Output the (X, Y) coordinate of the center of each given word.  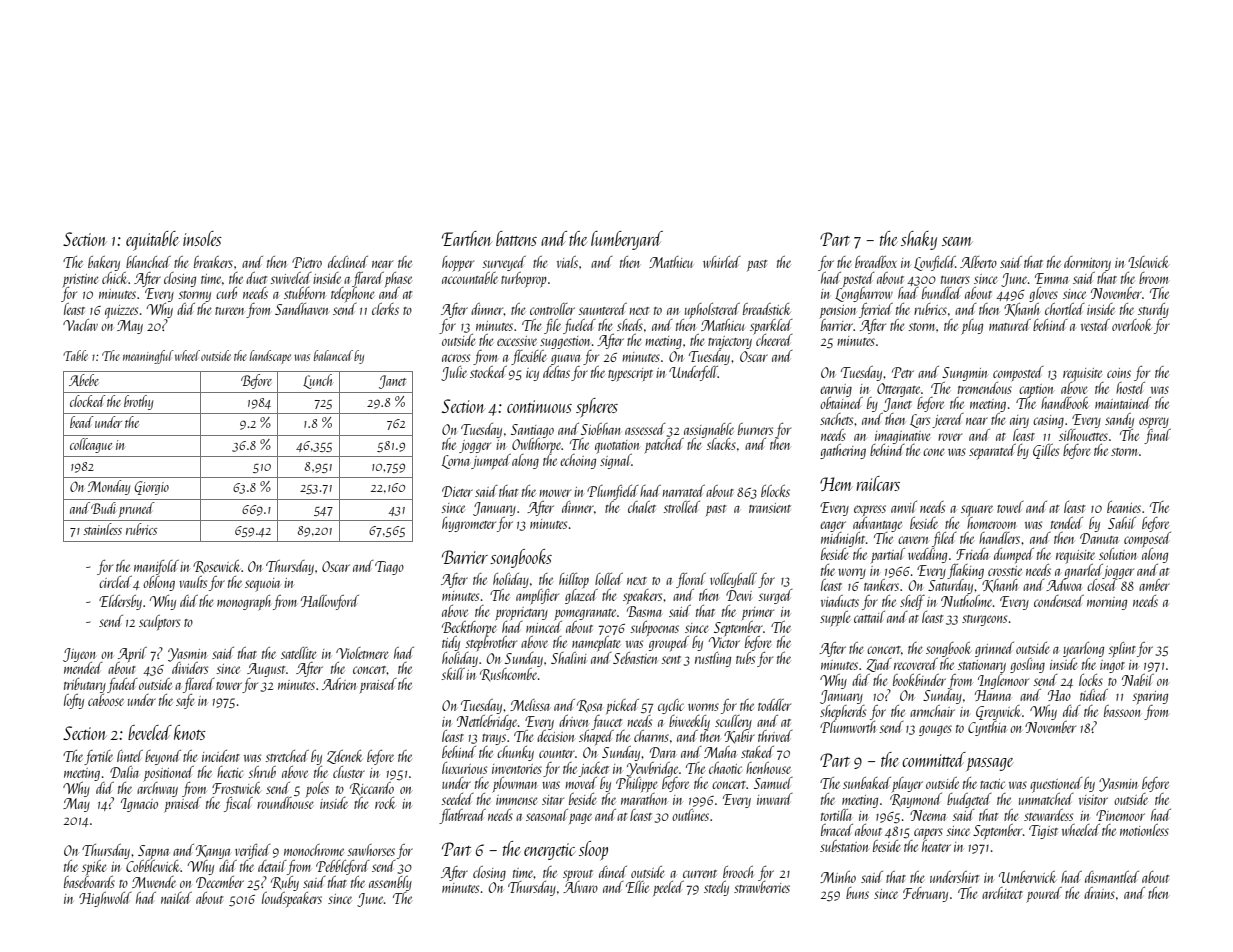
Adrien (339, 684)
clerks (385, 309)
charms (651, 736)
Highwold (105, 899)
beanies (1124, 507)
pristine (81, 280)
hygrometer (469, 524)
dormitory (1087, 263)
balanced (333, 355)
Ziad (879, 665)
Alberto (978, 262)
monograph (244, 602)
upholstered (712, 310)
